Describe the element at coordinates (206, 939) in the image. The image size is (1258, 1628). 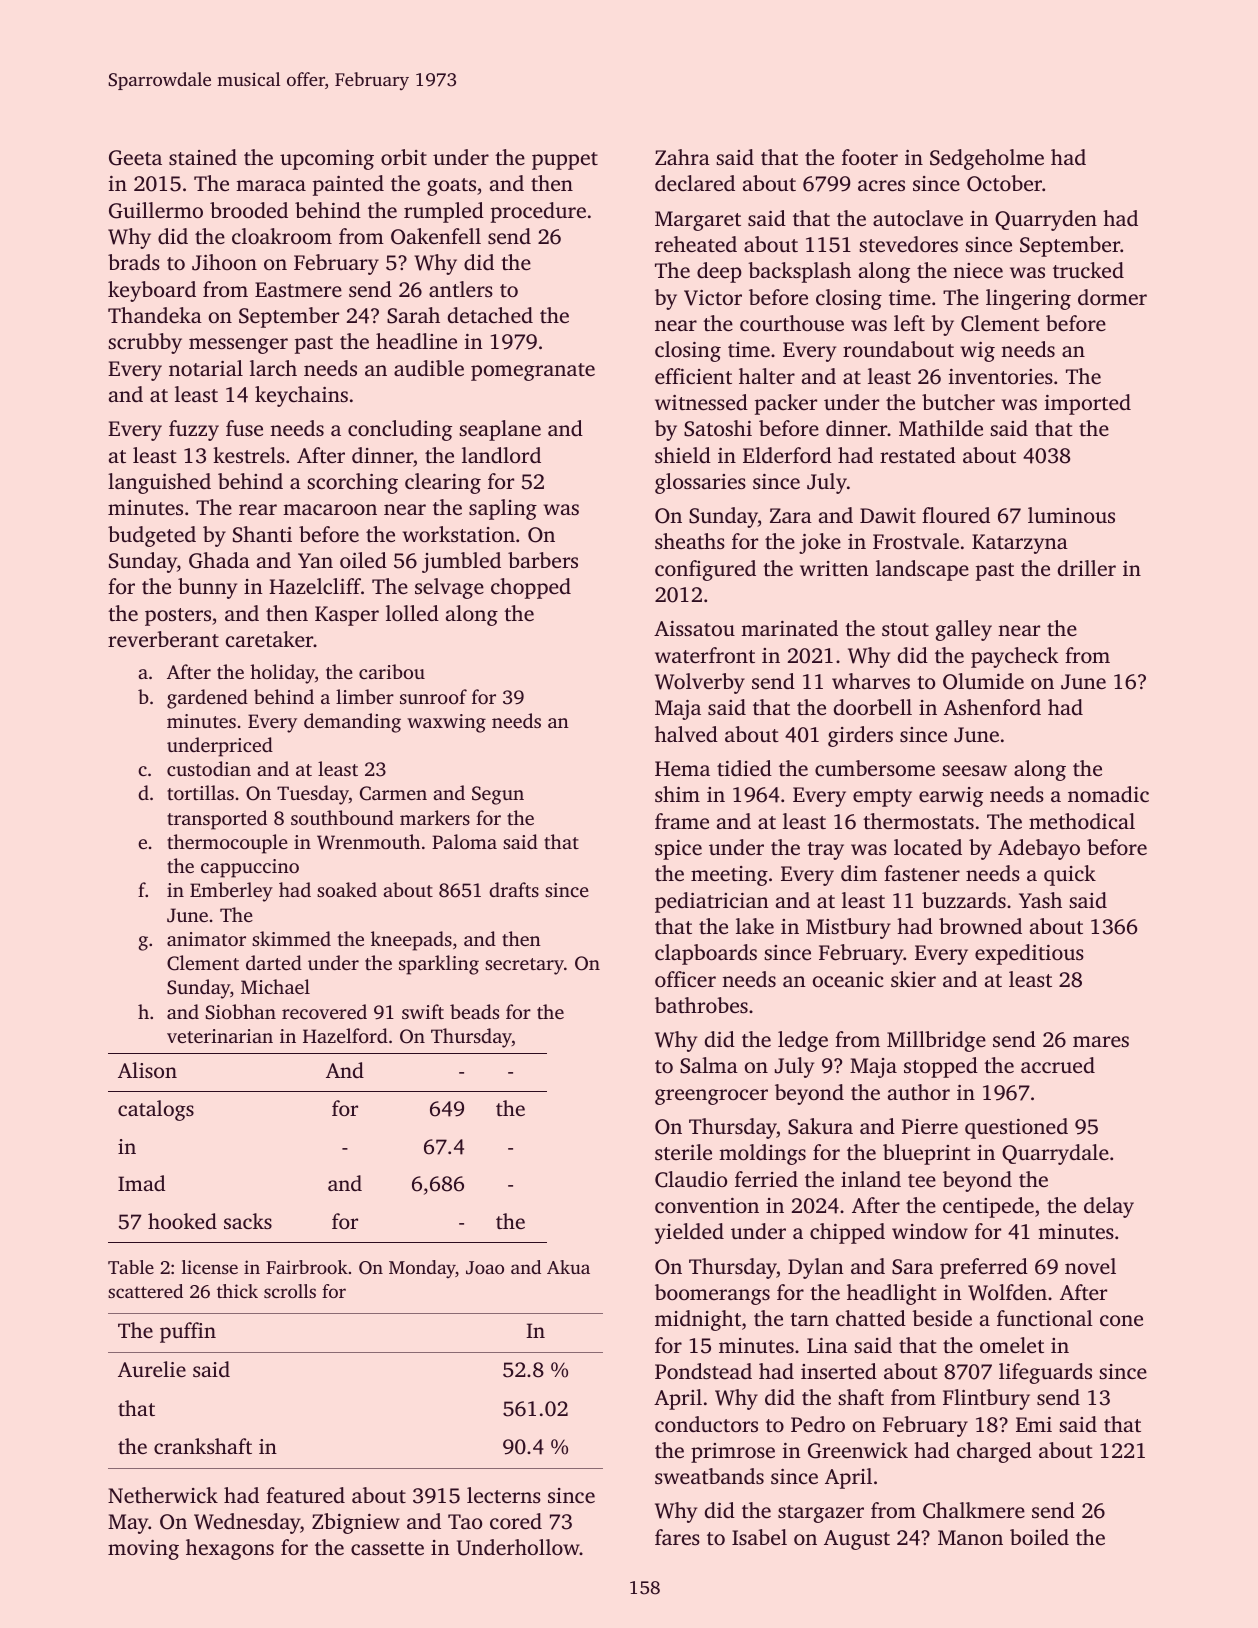
I see `animator` at that location.
